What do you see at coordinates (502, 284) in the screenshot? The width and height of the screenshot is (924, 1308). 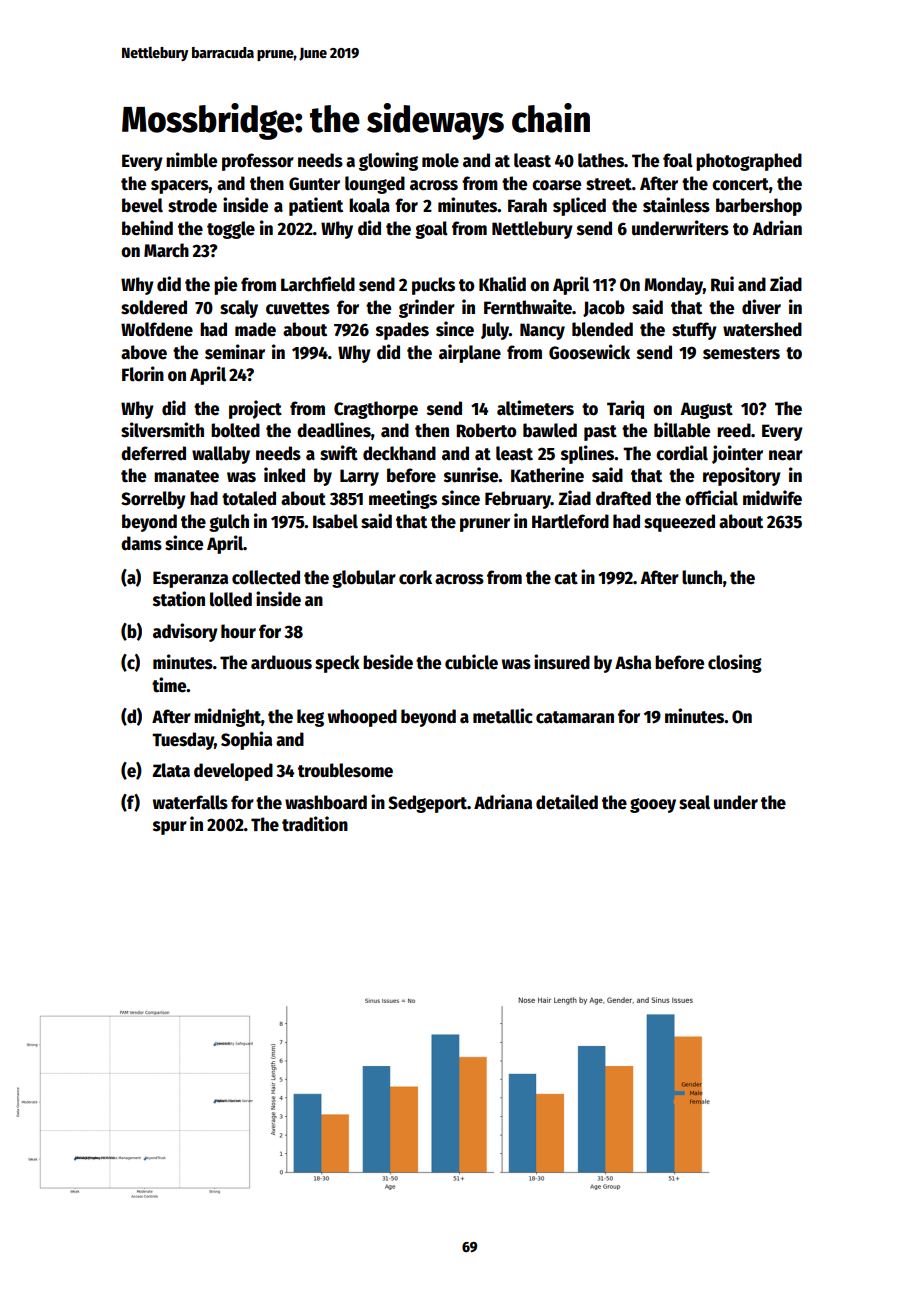 I see `Khalid` at bounding box center [502, 284].
